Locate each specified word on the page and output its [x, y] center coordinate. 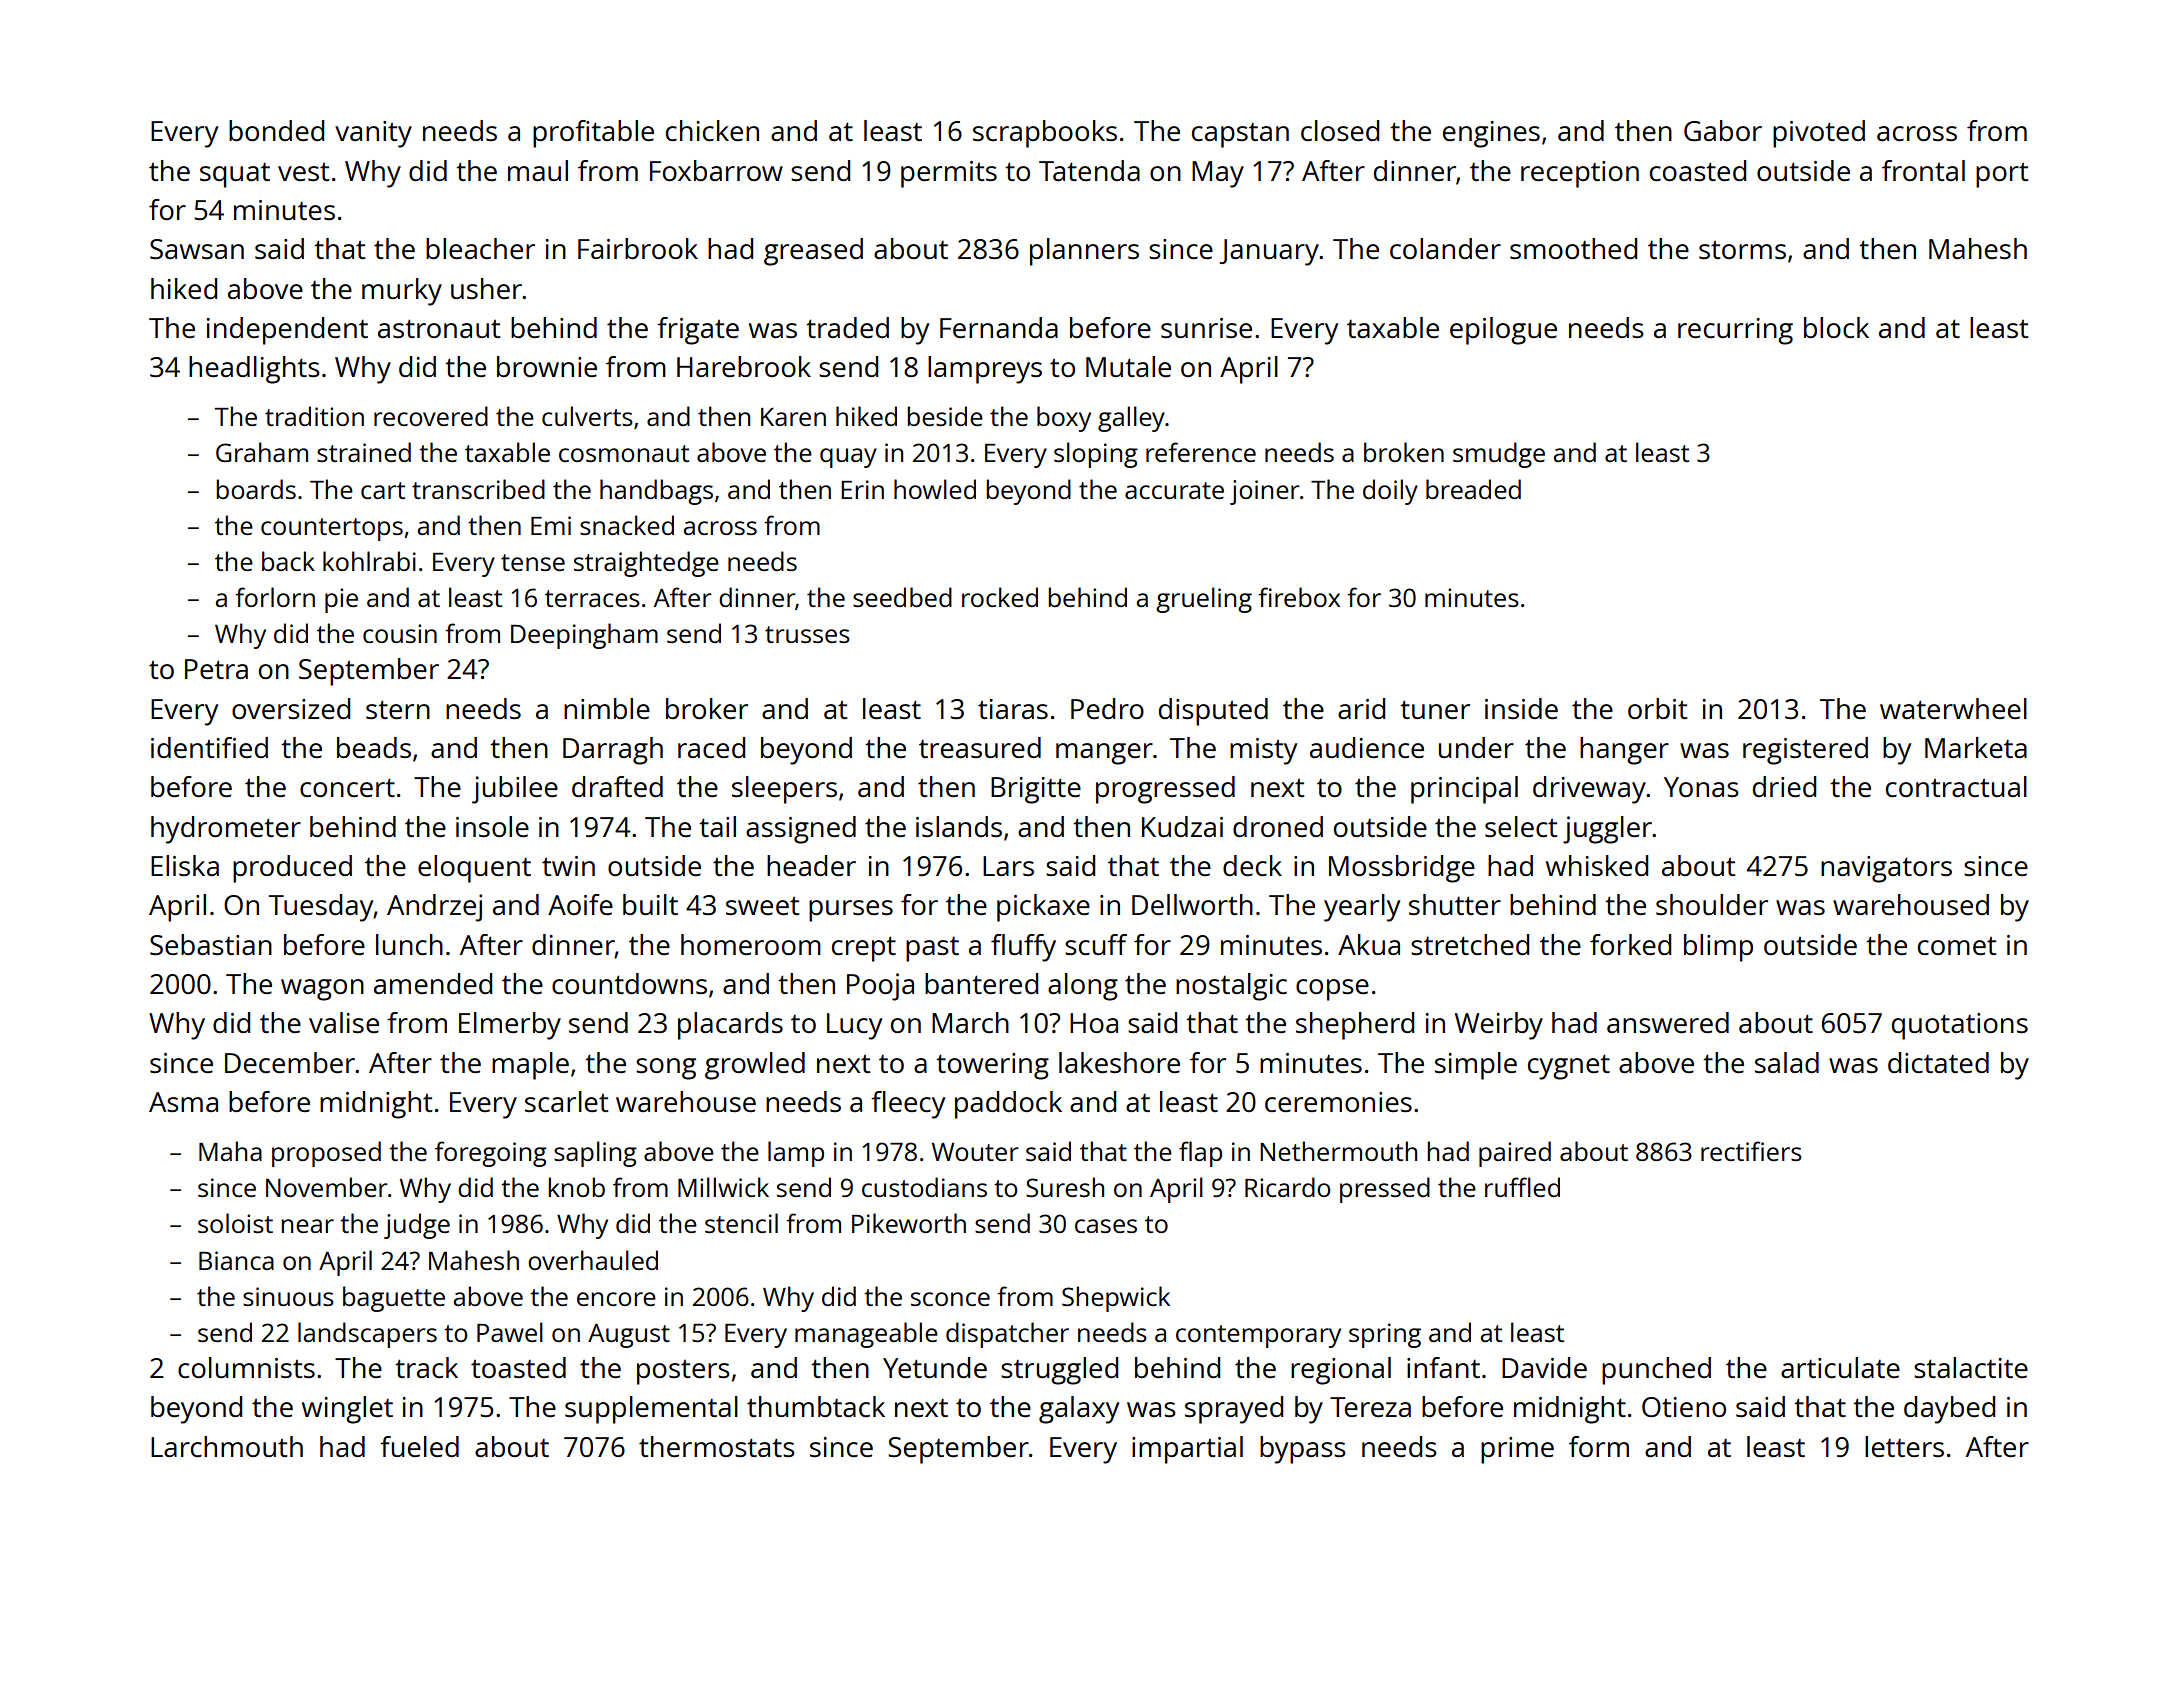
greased [813, 252]
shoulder [1712, 904]
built [650, 904]
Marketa [1976, 747]
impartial [1187, 1450]
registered [1805, 751]
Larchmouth [227, 1446]
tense [533, 562]
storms [1742, 250]
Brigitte [1036, 790]
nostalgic [1231, 987]
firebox [1299, 597]
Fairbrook [638, 248]
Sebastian [211, 944]
